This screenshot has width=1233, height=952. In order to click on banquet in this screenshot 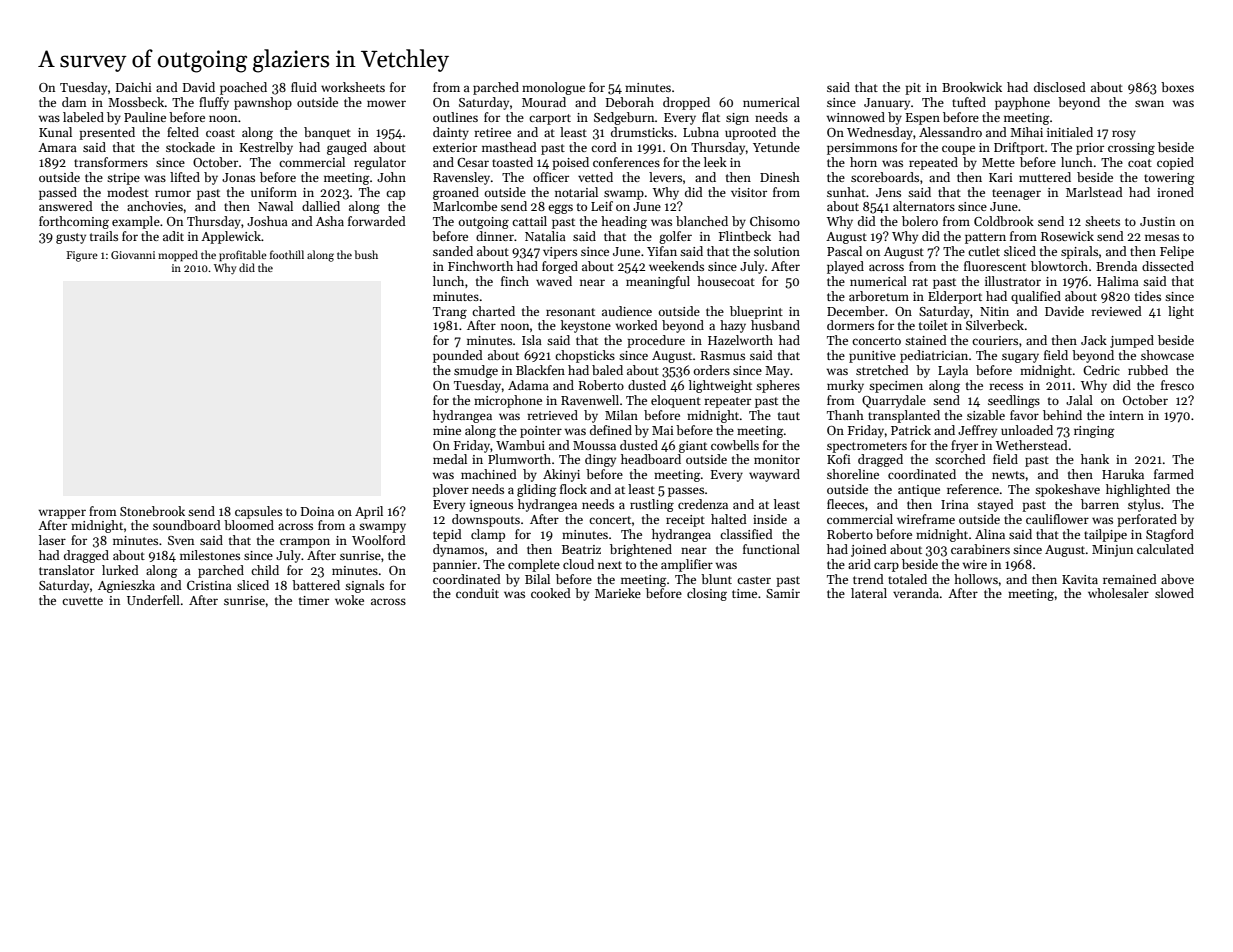, I will do `click(327, 133)`.
